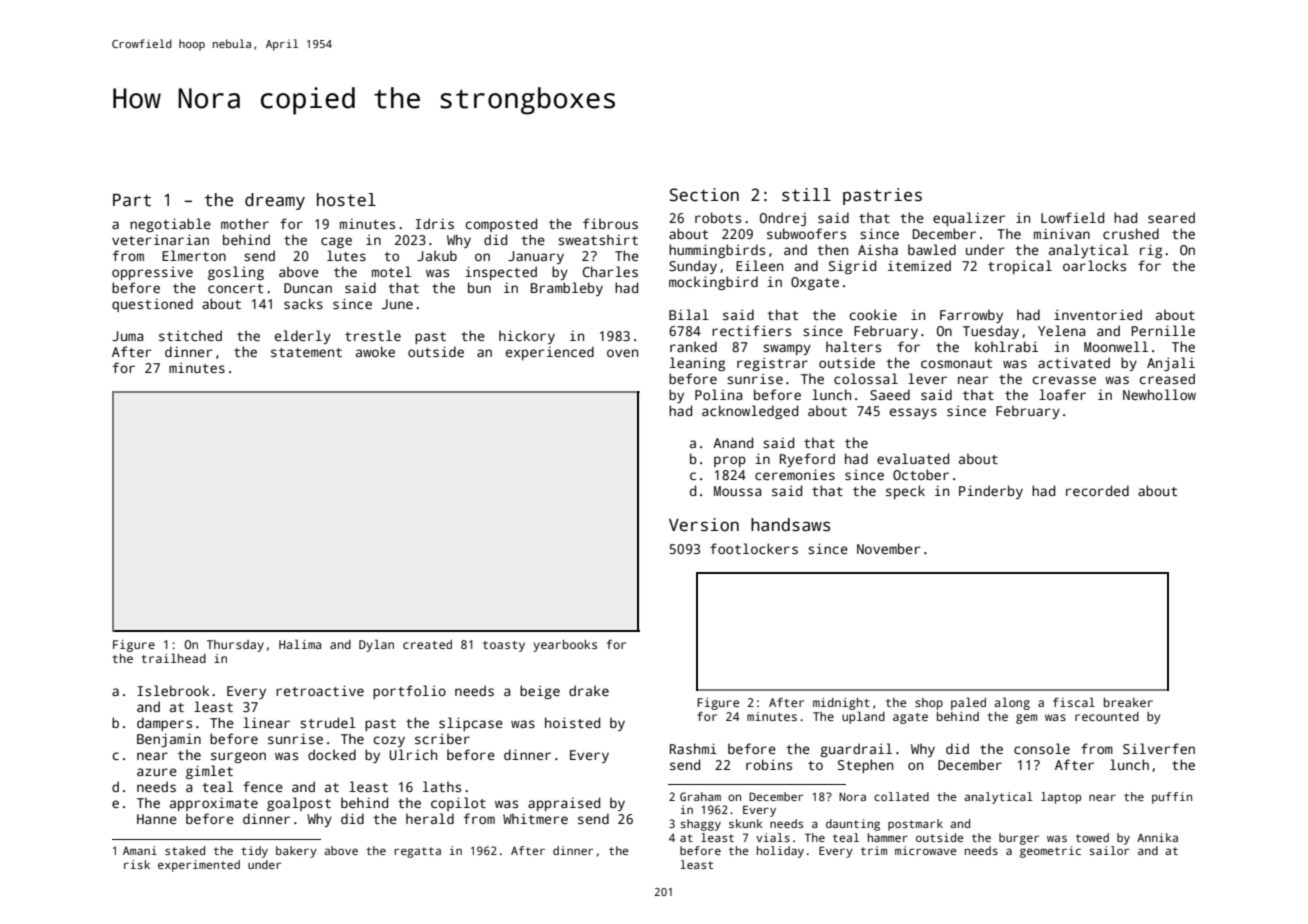 This screenshot has width=1308, height=924. Describe the element at coordinates (889, 548) in the screenshot. I see `November` at that location.
